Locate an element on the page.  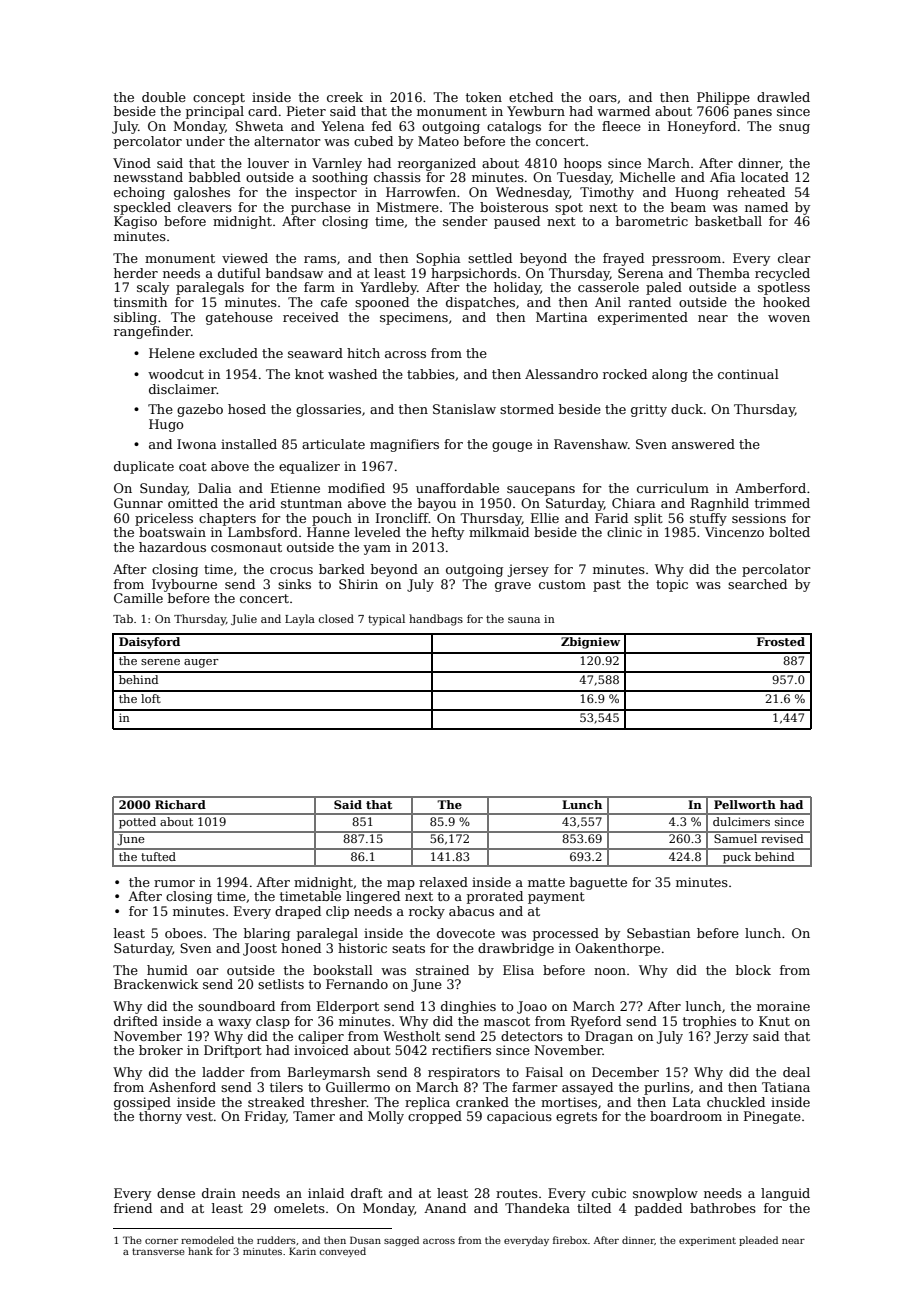
named is located at coordinates (766, 207).
